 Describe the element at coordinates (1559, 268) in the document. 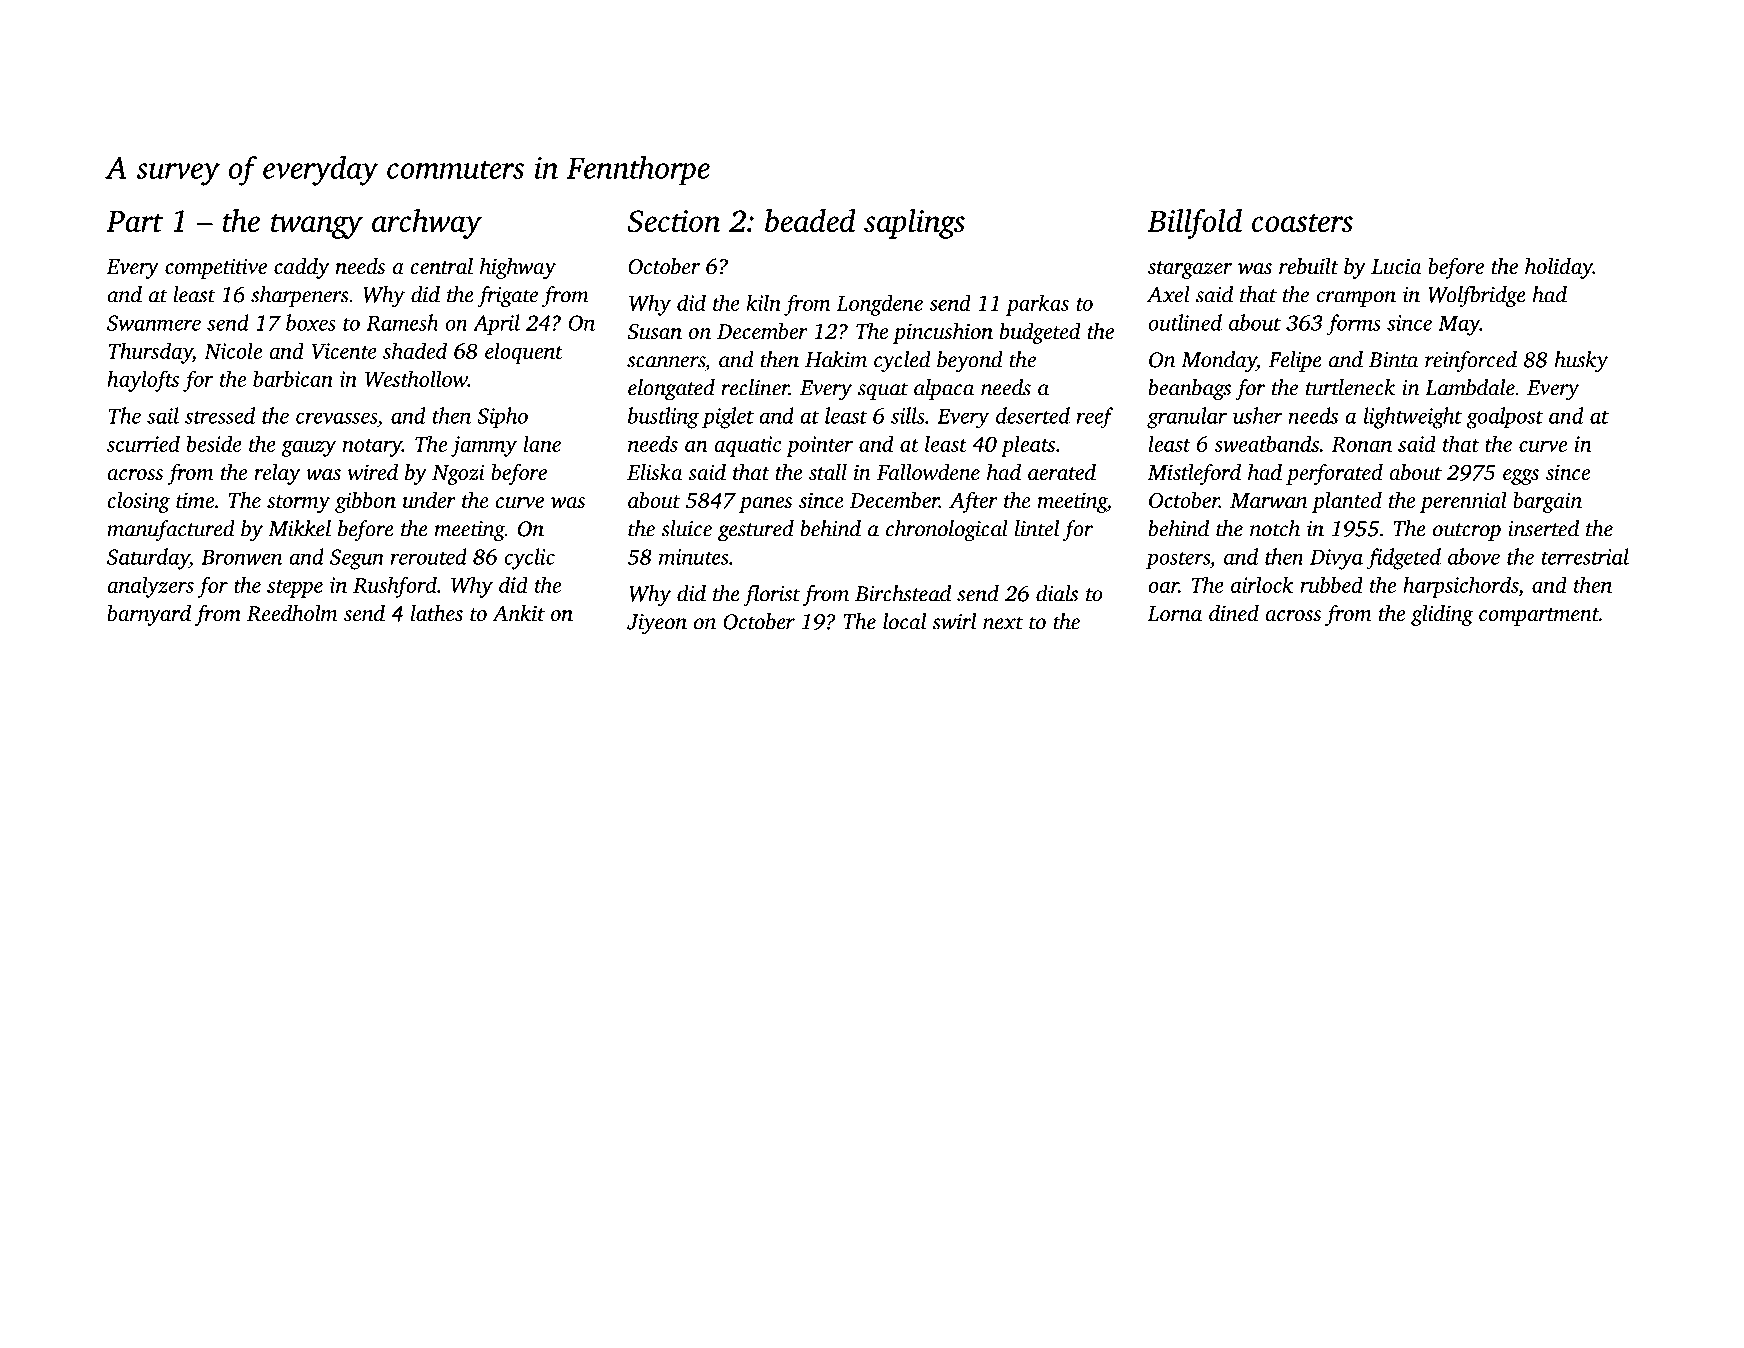

I see `holiday` at that location.
